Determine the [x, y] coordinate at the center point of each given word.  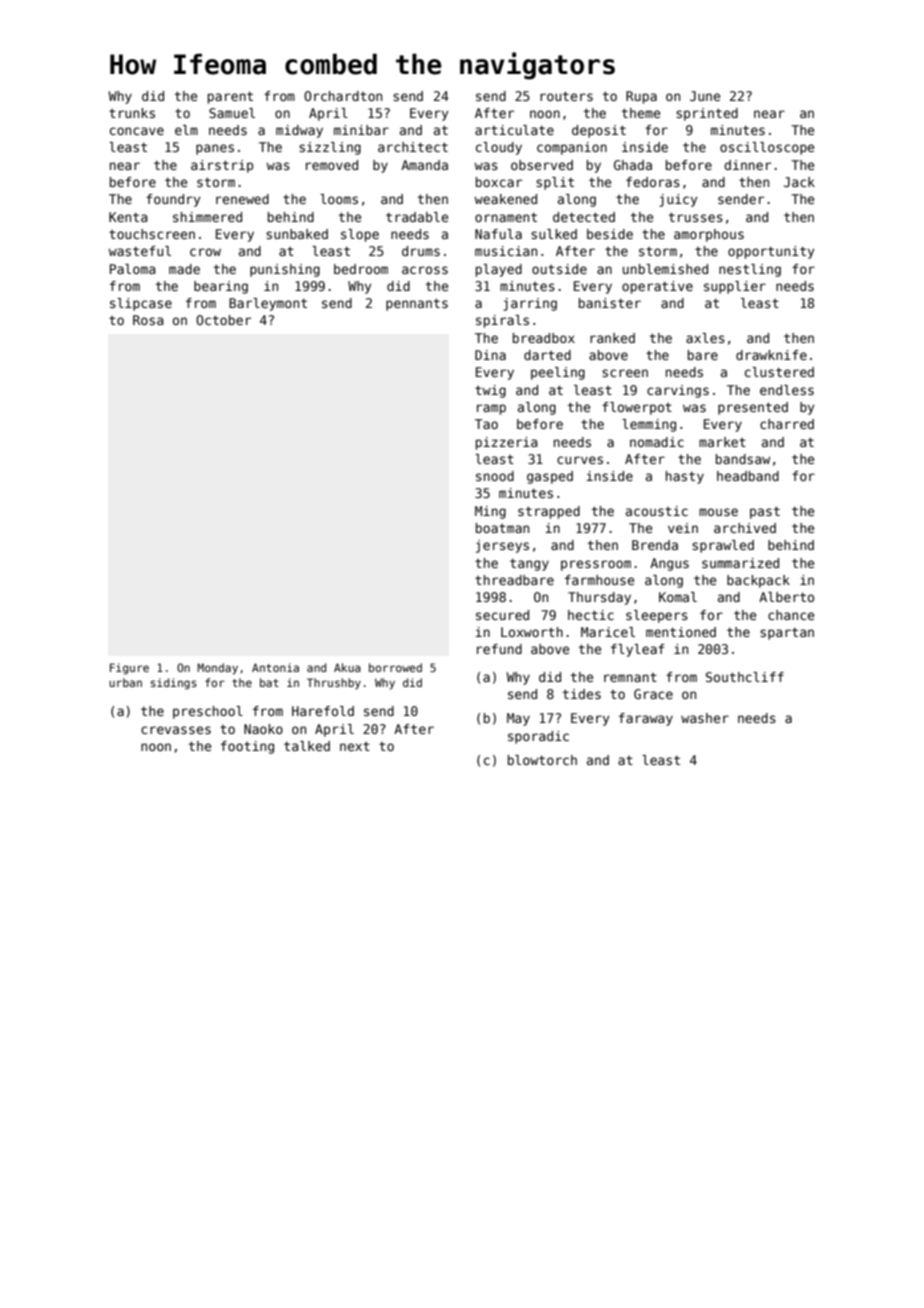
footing [247, 747]
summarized [740, 563]
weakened [505, 199]
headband [748, 476]
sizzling [330, 148]
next [355, 746]
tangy [529, 565]
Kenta [128, 217]
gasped [550, 477]
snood [495, 476]
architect [413, 147]
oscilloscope [767, 148]
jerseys [502, 546]
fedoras [653, 182]
